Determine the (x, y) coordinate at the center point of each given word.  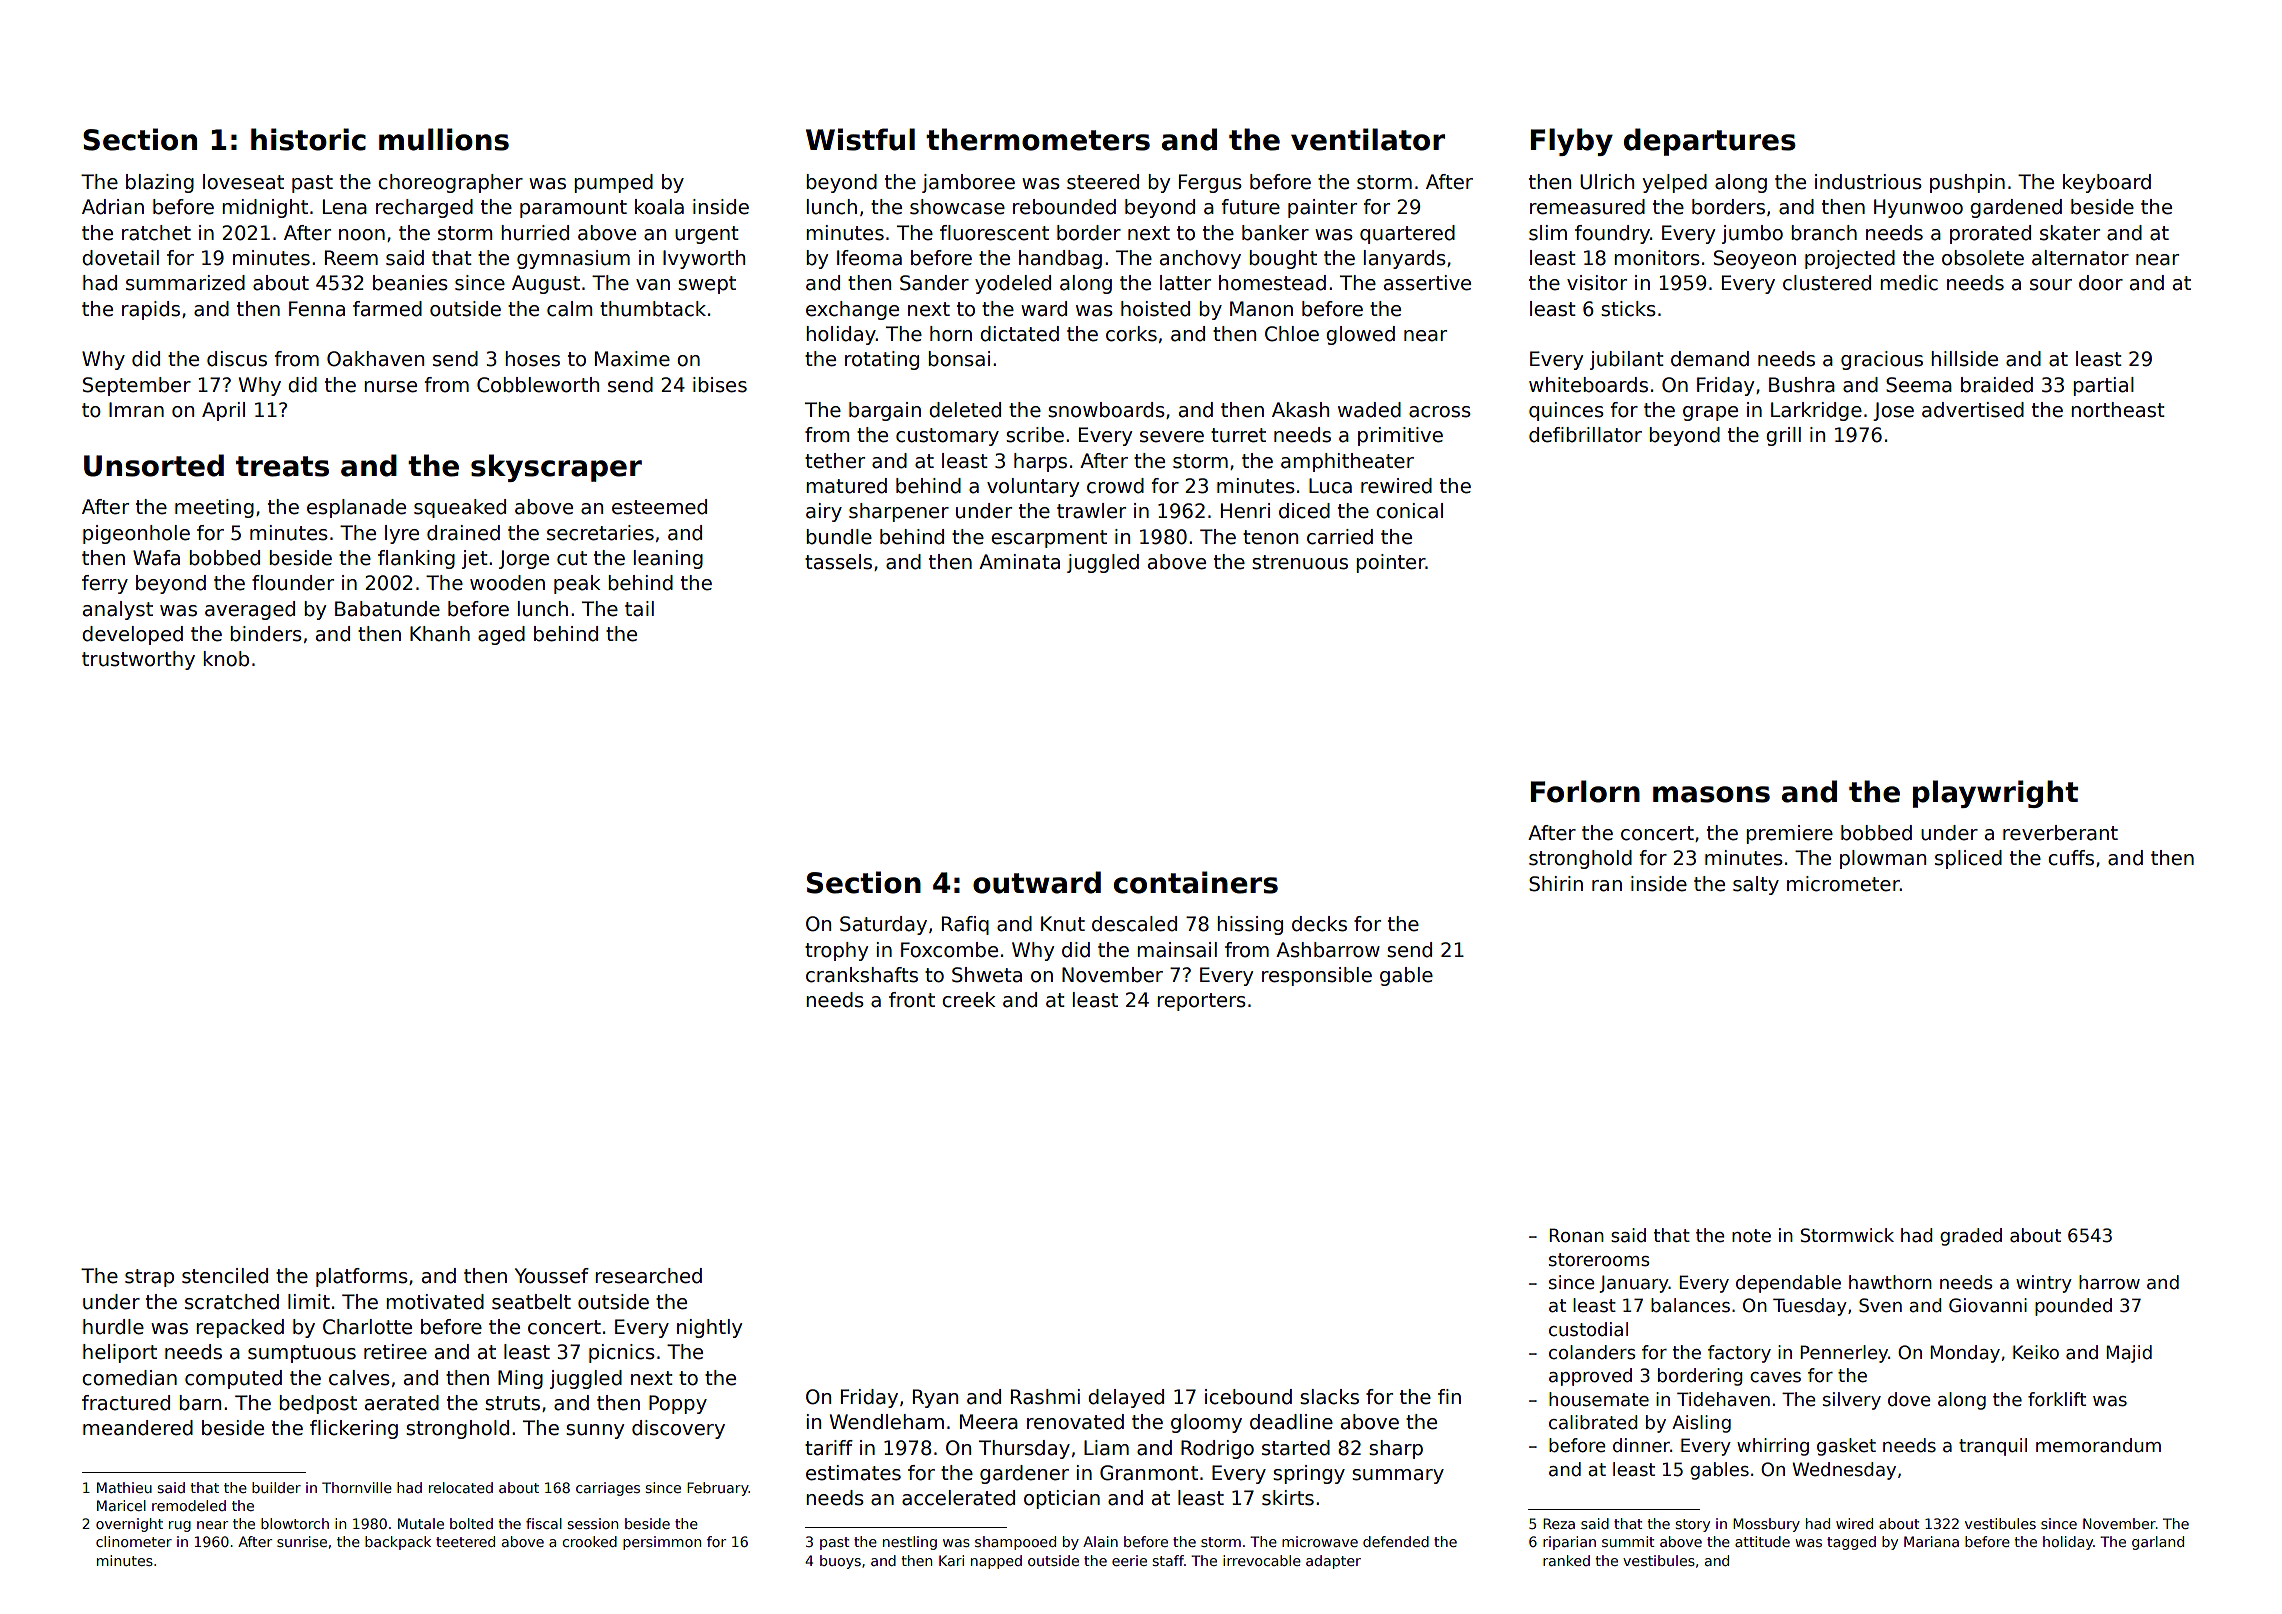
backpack (398, 1543)
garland (2158, 1543)
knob (226, 659)
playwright (1995, 794)
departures (1710, 142)
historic (308, 139)
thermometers (1038, 139)
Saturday (883, 925)
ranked (1566, 1560)
